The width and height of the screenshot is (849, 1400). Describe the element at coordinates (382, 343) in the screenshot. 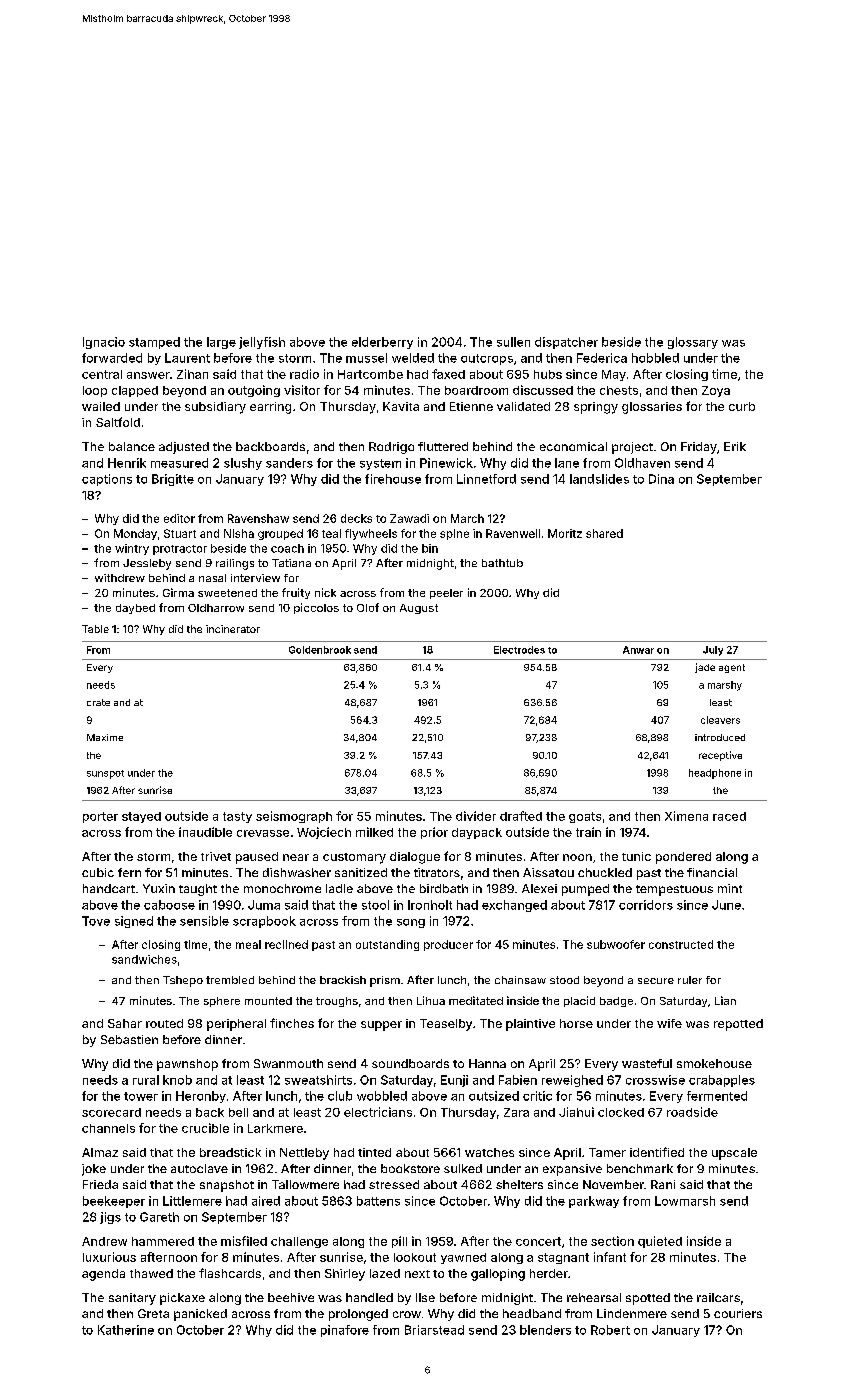

I see `elderberry` at that location.
